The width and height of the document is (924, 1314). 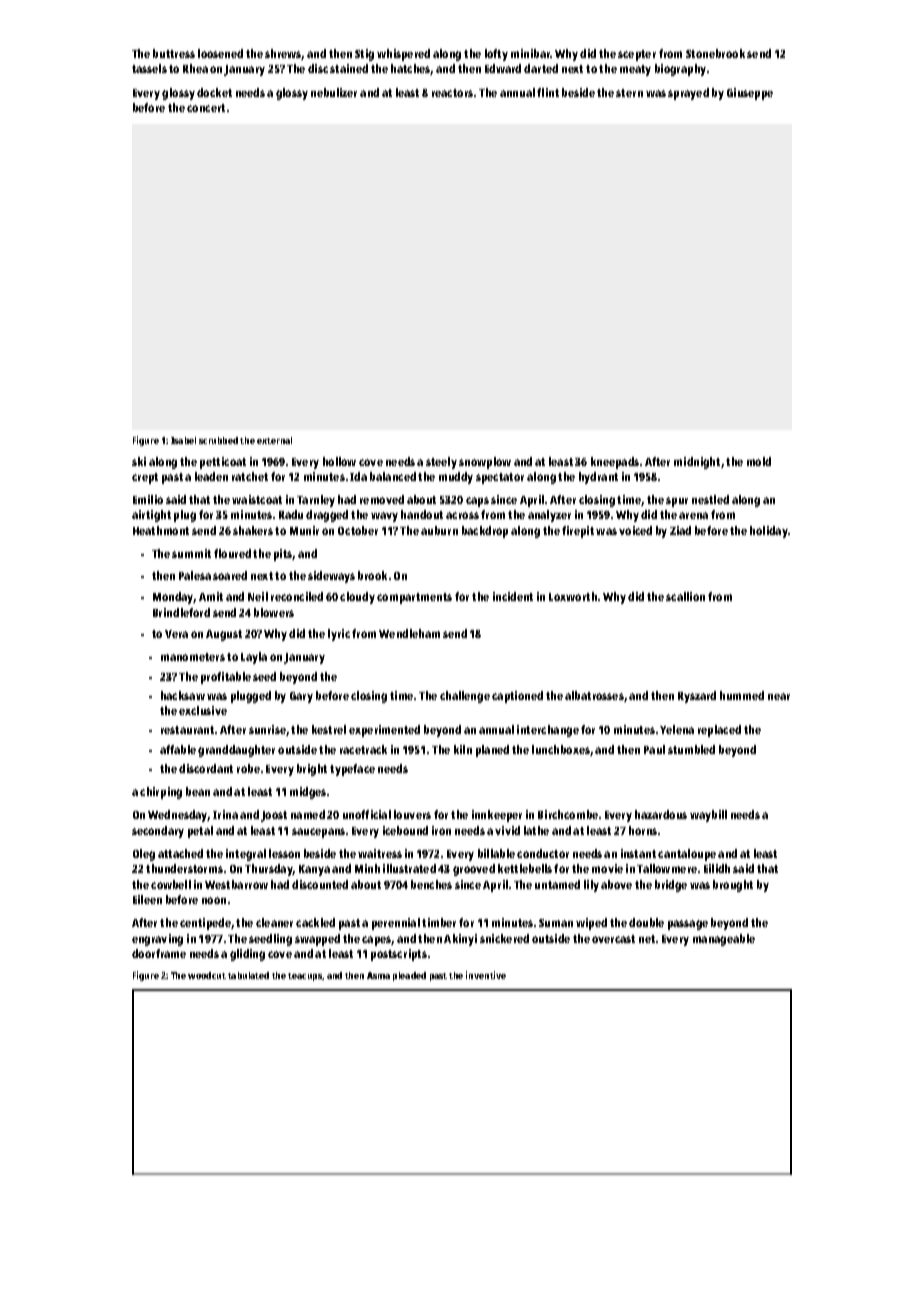 I want to click on swapped, so click(x=317, y=940).
